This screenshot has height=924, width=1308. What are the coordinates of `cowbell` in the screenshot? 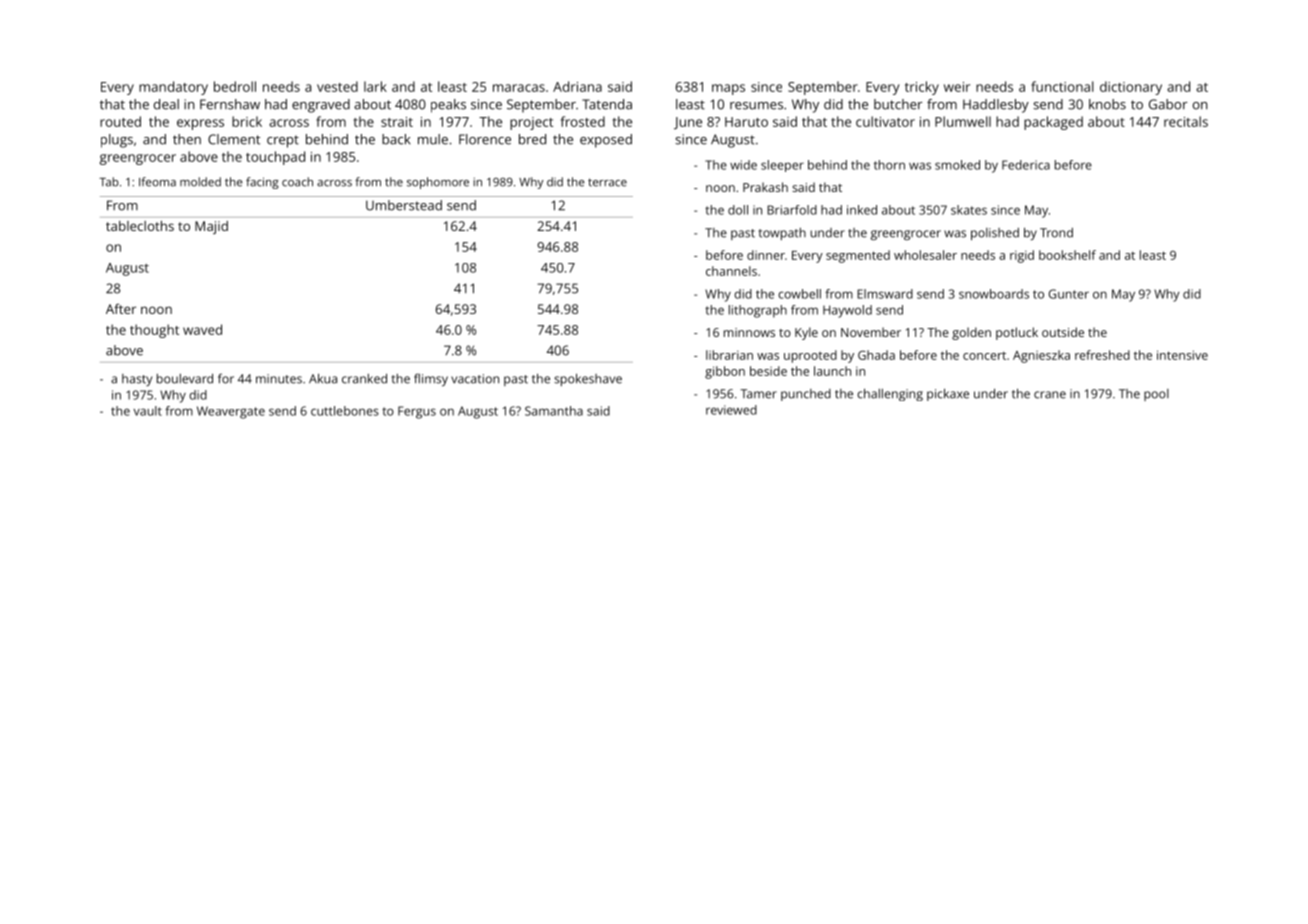 It's located at (799, 294).
